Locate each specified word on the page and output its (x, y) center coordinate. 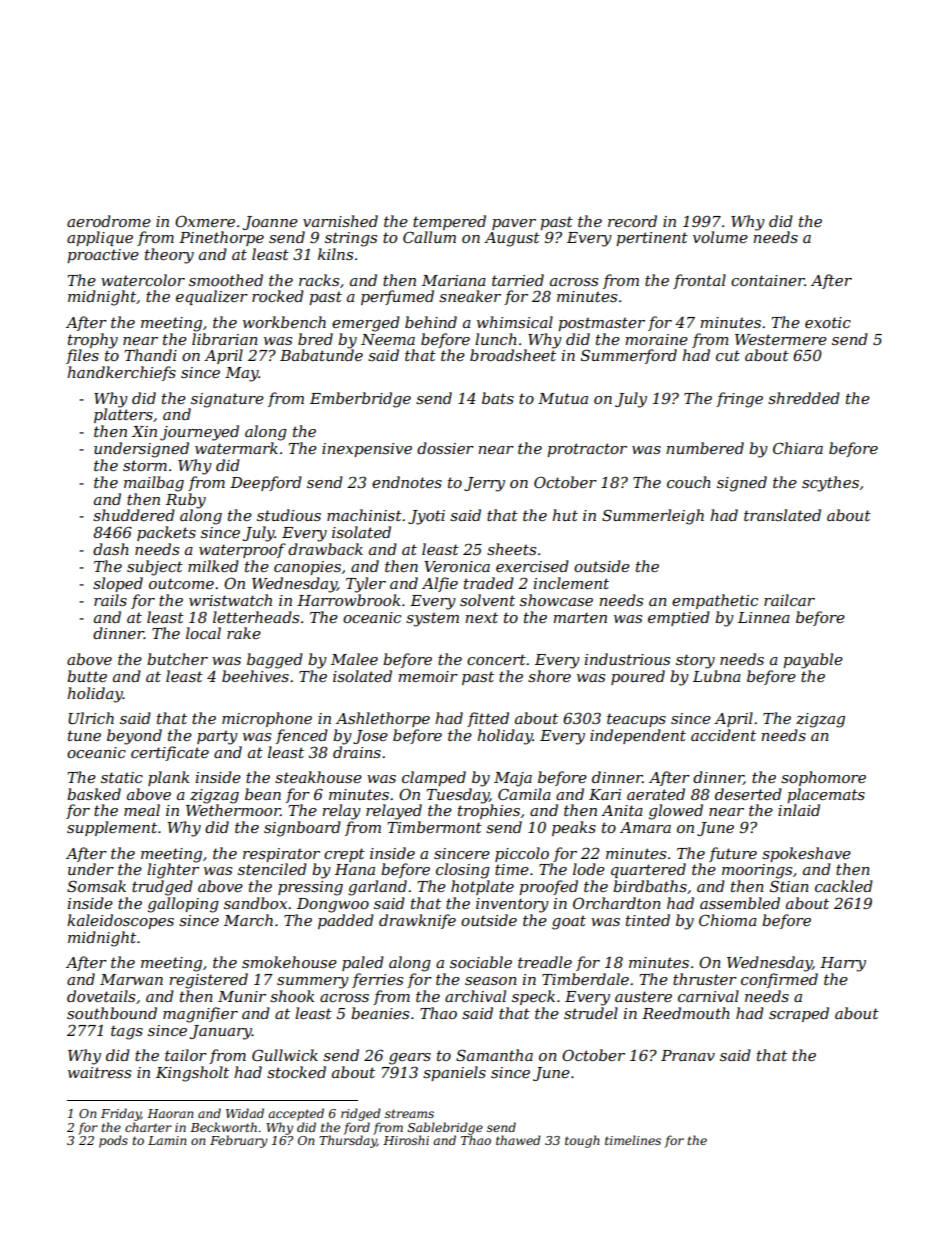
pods (113, 1141)
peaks (574, 828)
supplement (112, 828)
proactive (103, 256)
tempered (449, 222)
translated (782, 515)
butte (87, 676)
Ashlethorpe (383, 719)
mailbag (154, 484)
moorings (757, 871)
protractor (587, 450)
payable (813, 661)
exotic (828, 322)
